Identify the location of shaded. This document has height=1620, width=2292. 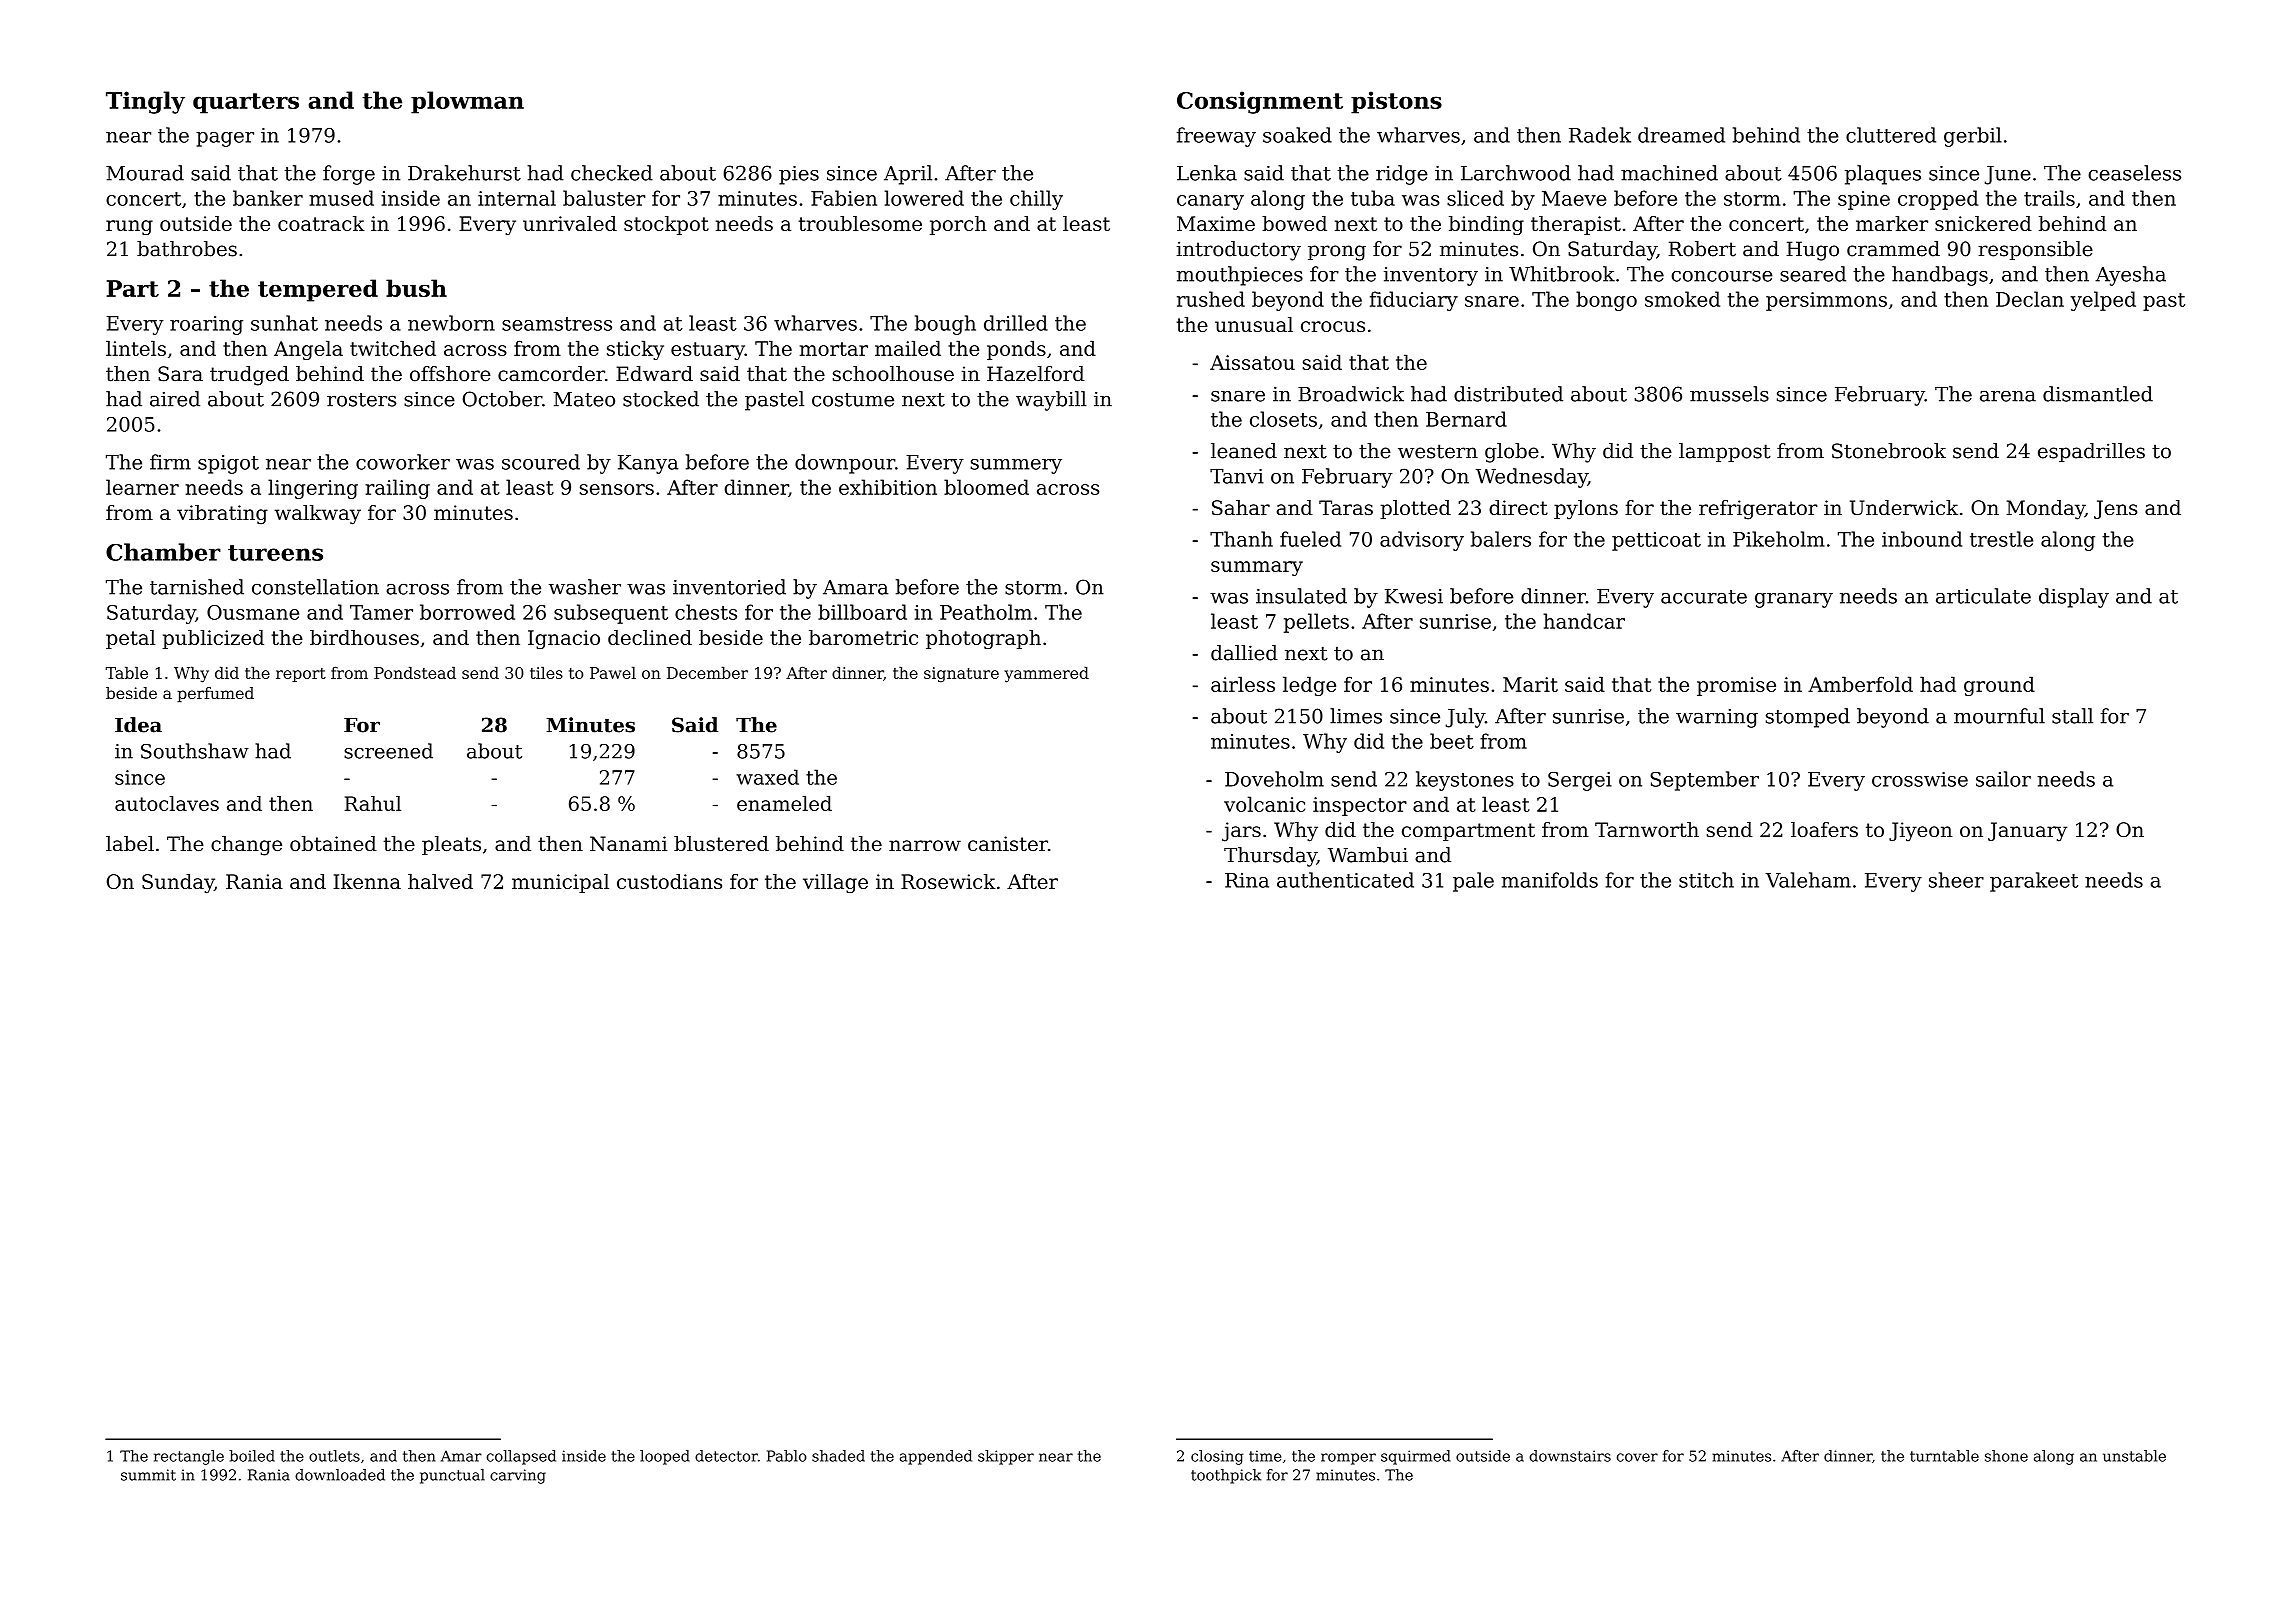
(838, 1456).
